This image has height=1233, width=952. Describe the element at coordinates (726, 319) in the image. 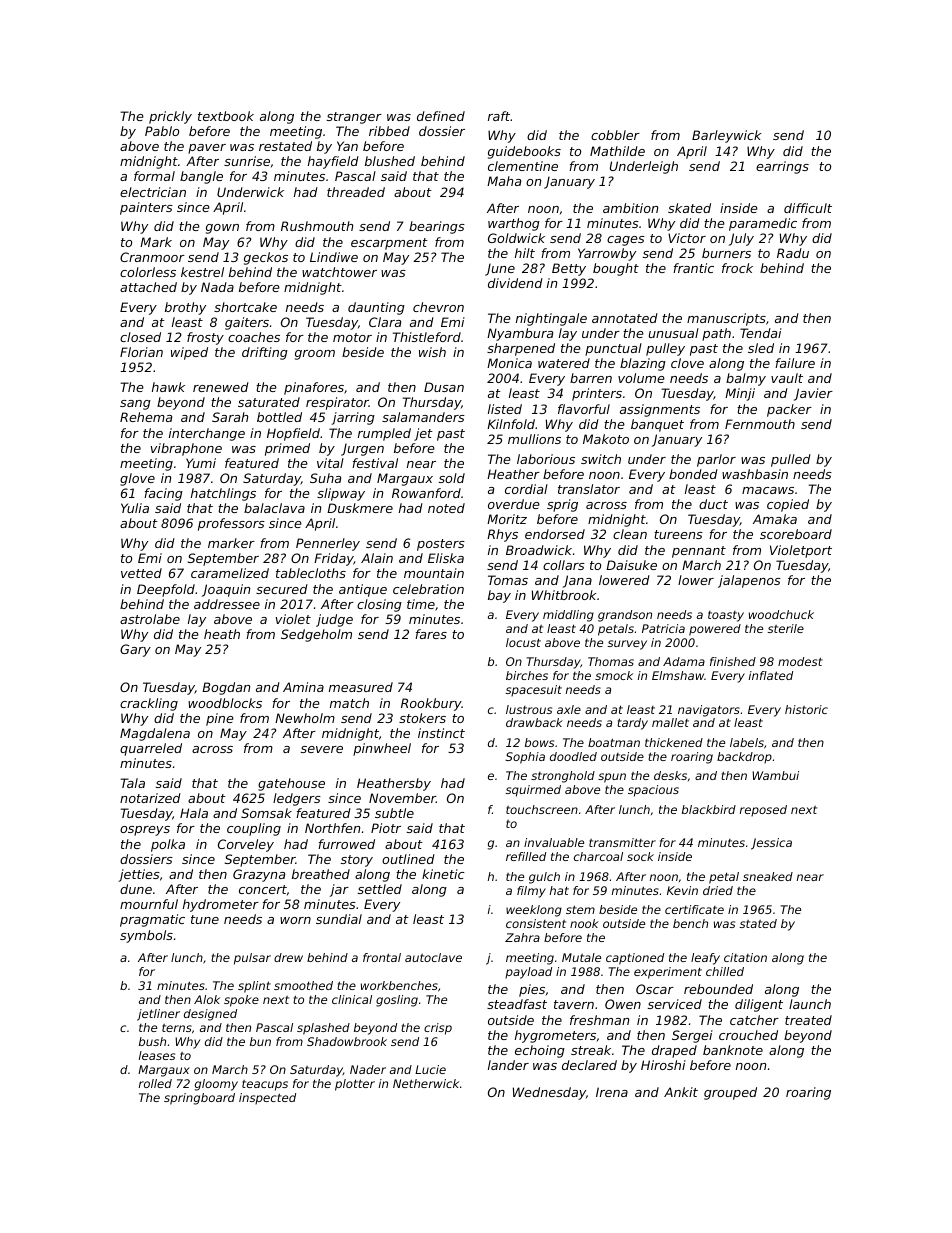

I see `manuscripts` at that location.
